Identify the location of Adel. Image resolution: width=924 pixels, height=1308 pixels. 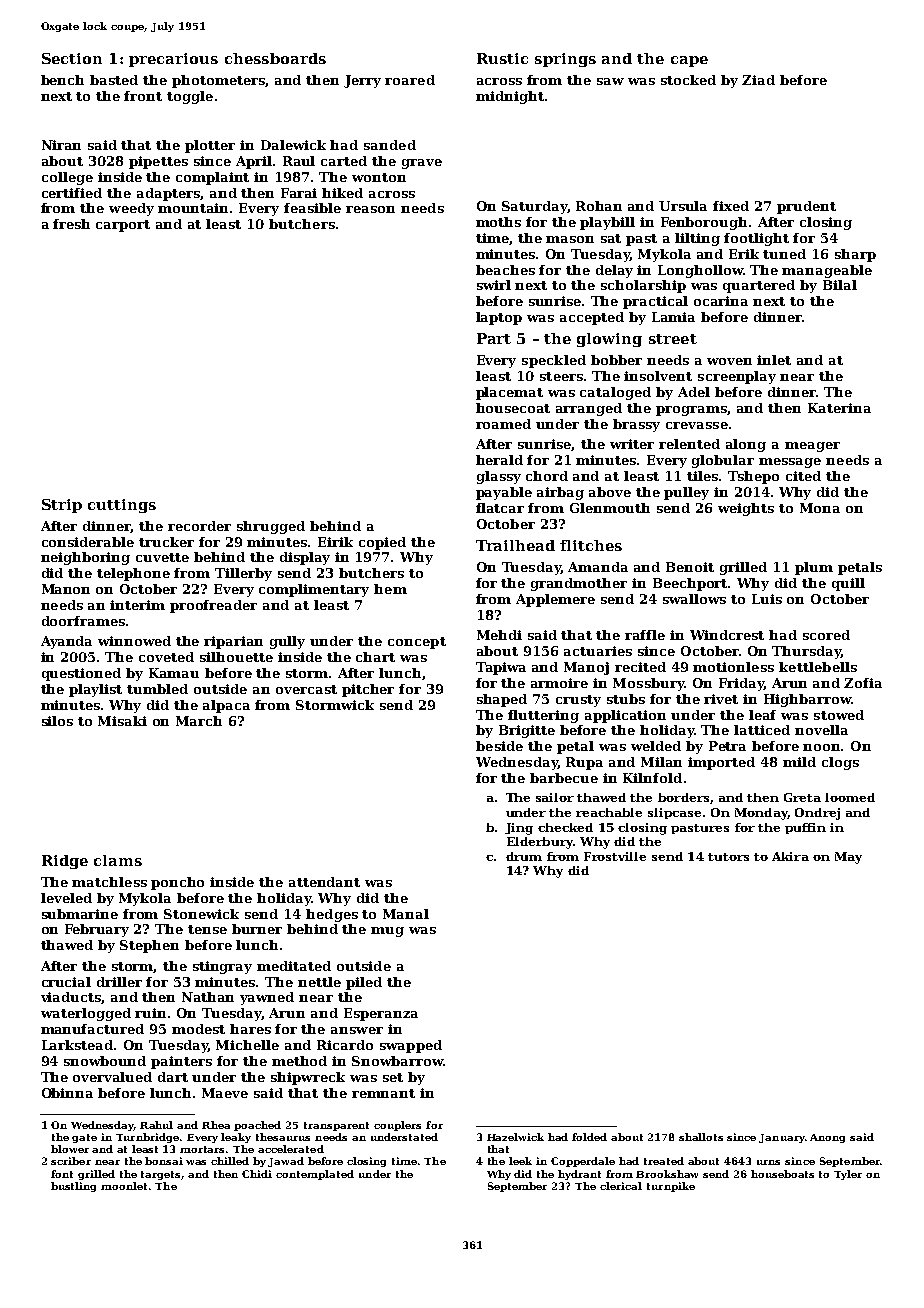
(694, 392).
